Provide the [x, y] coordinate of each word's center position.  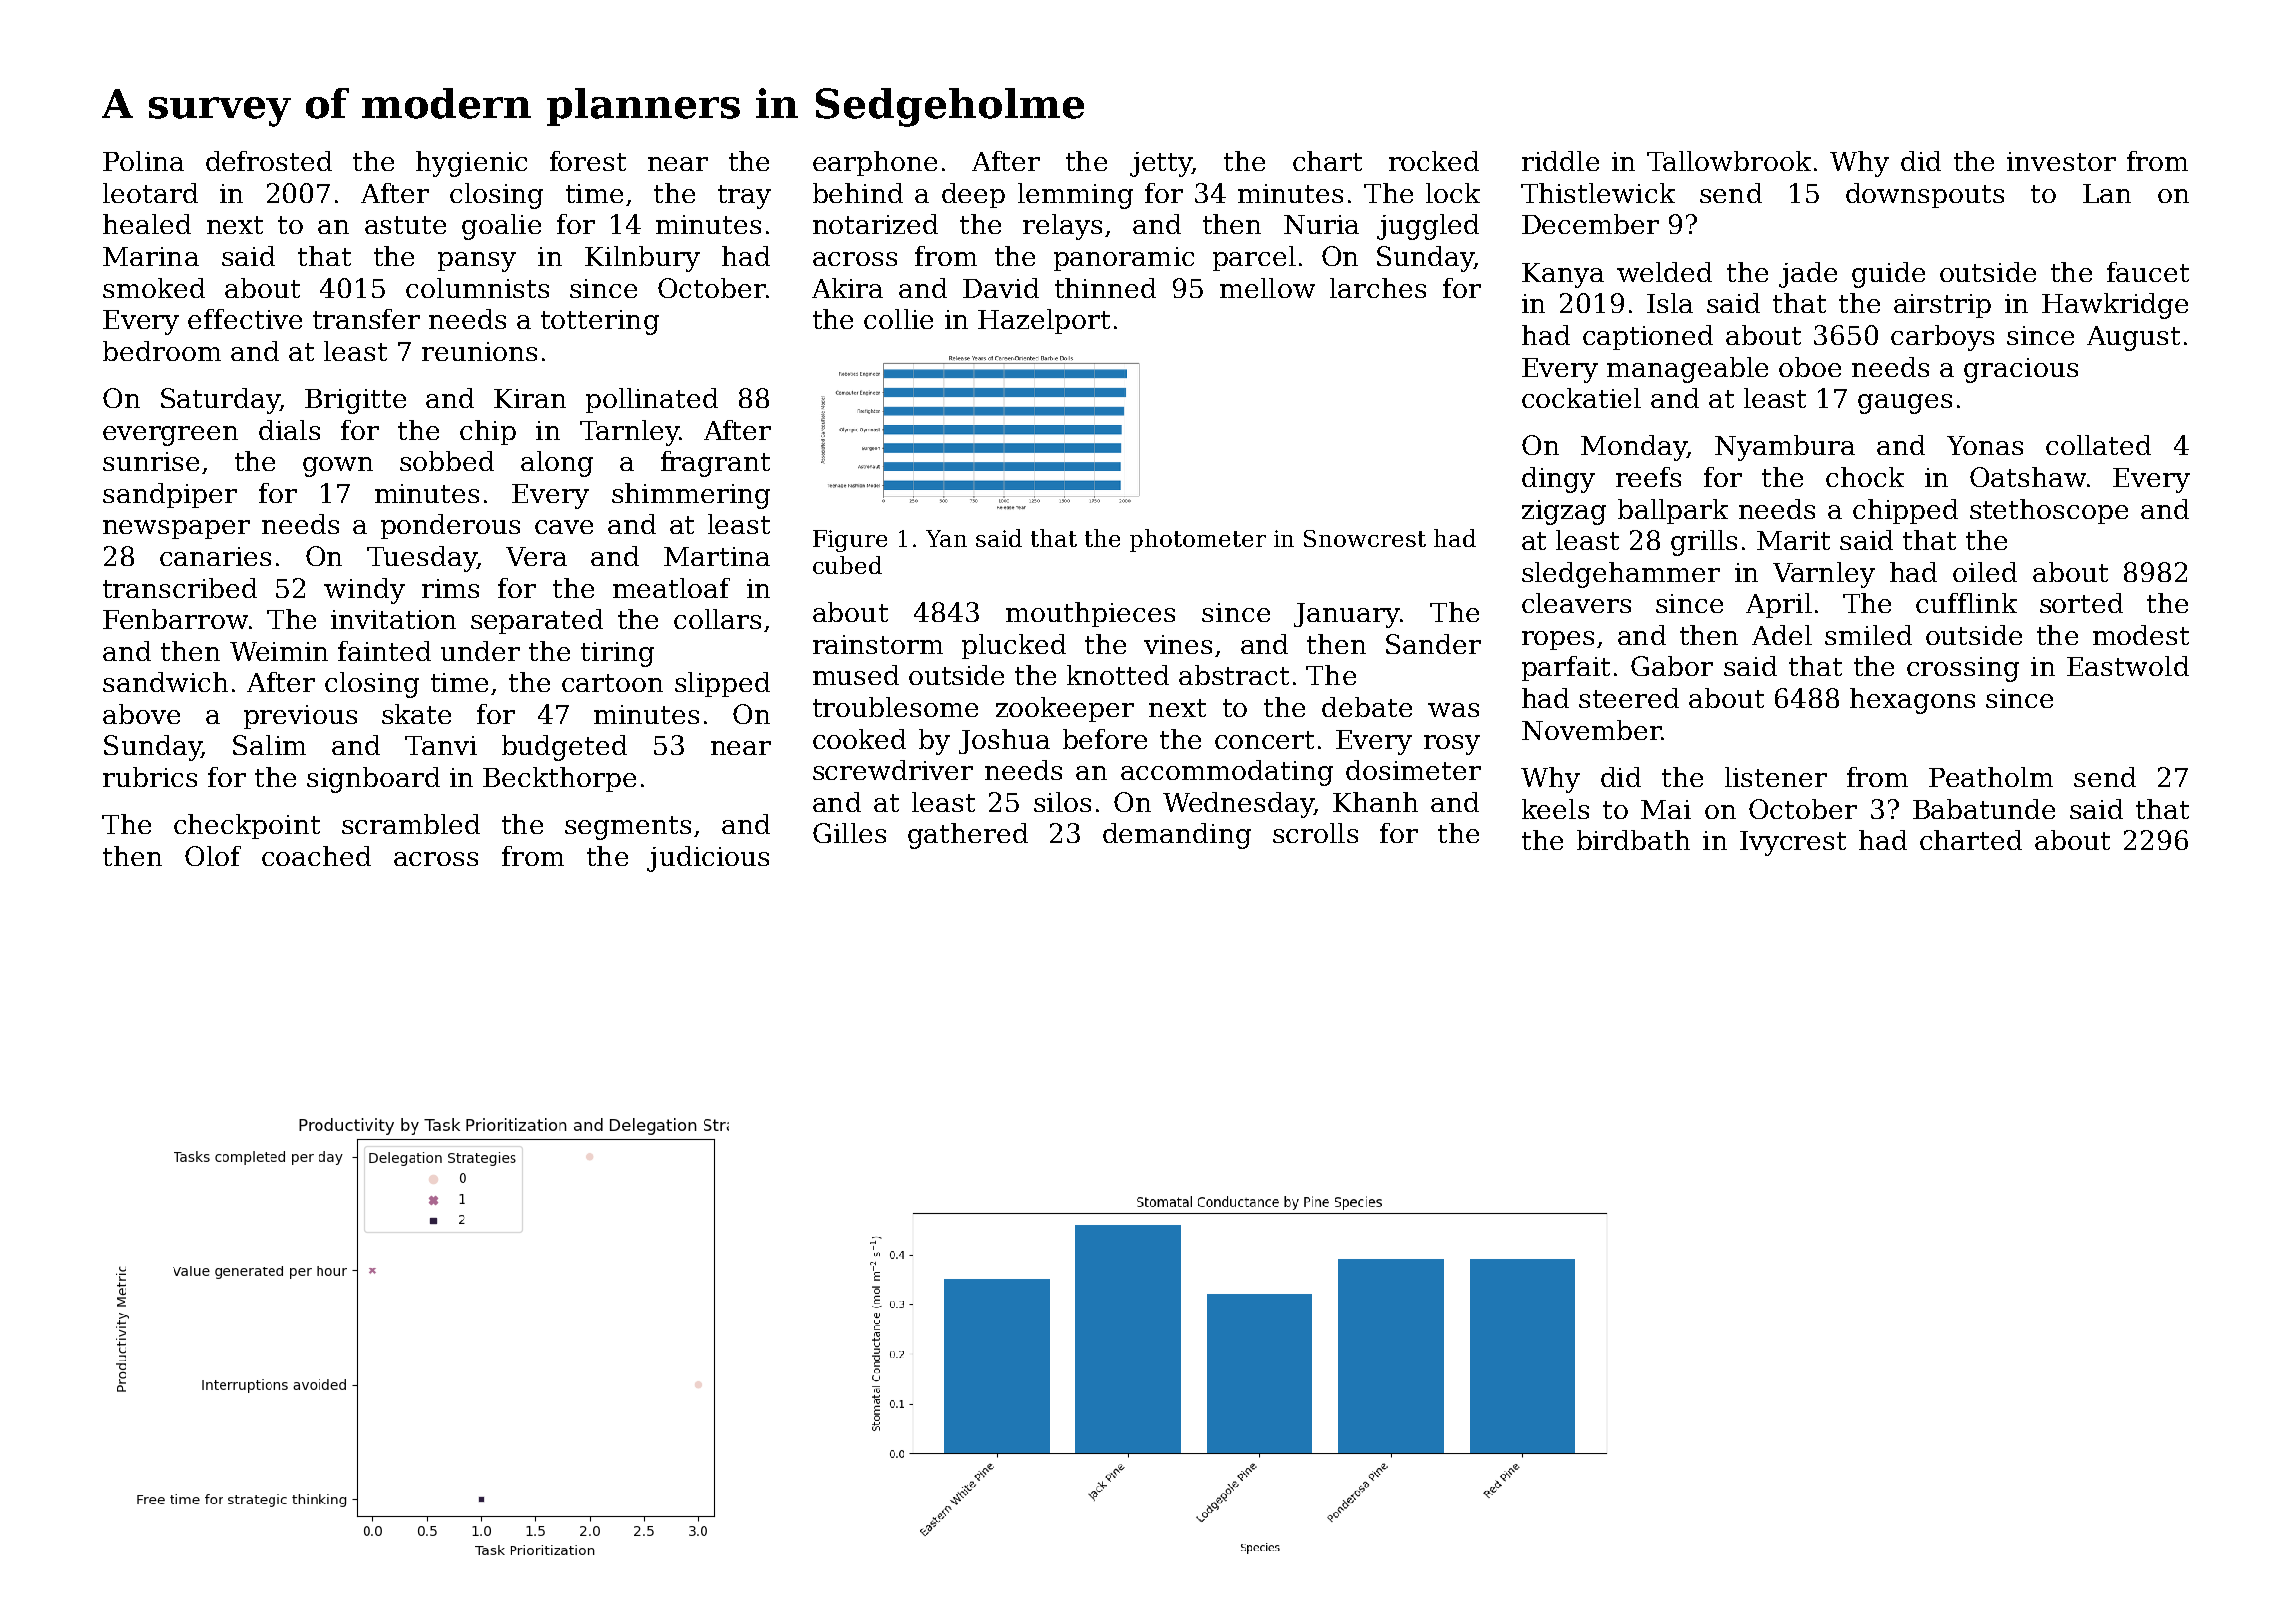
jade [1808, 275]
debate [1367, 707]
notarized [875, 224]
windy [364, 591]
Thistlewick [1598, 193]
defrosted [269, 161]
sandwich [165, 682]
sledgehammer [1621, 575]
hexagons [1912, 701]
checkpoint [247, 826]
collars [717, 619]
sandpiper [170, 495]
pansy [477, 262]
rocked [1434, 161]
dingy [1558, 480]
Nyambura [1785, 448]
